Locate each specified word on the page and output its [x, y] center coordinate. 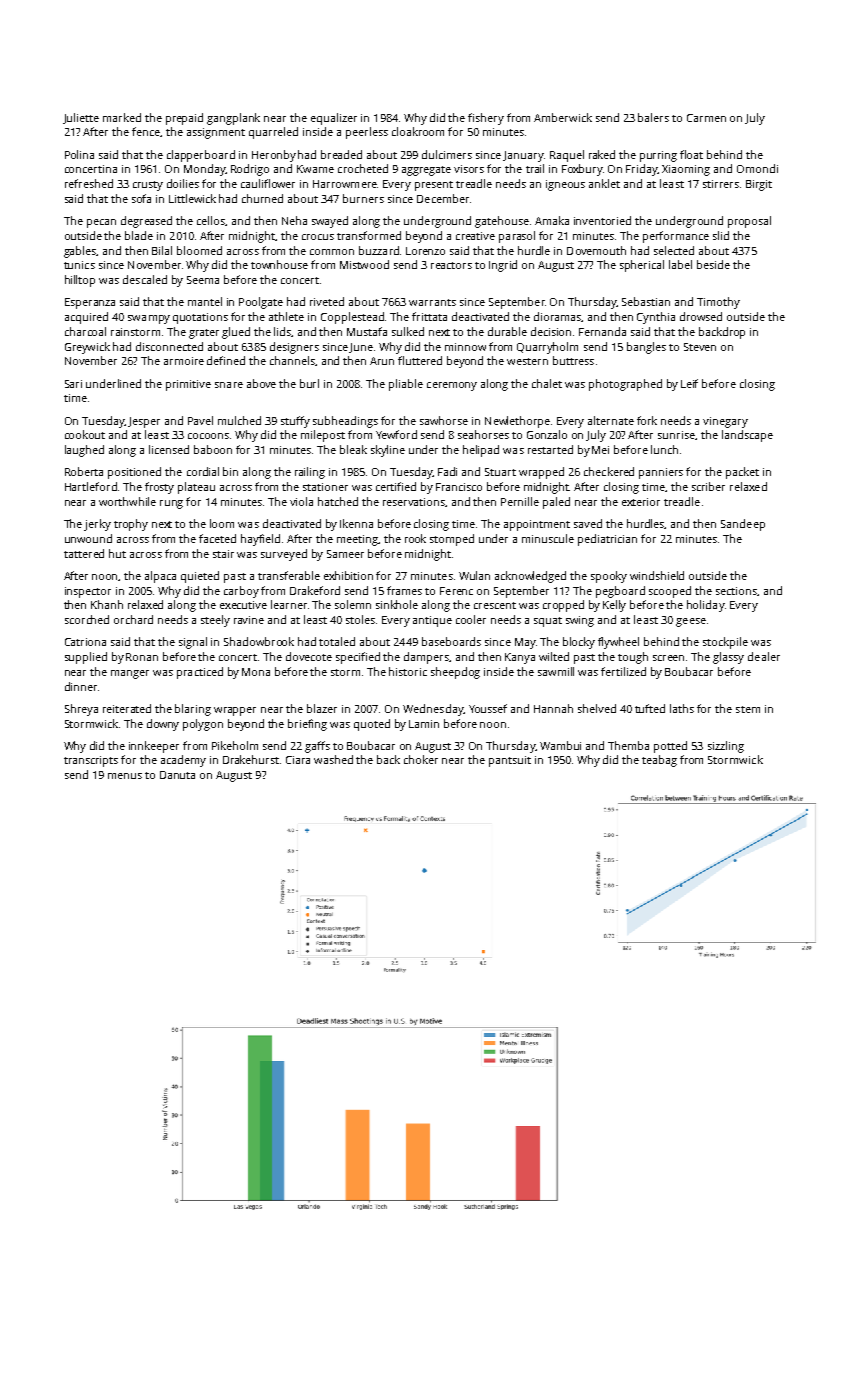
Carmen [706, 118]
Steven [700, 347]
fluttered [420, 360]
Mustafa [367, 331]
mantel [205, 301]
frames [404, 590]
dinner [81, 686]
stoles [360, 619]
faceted [217, 538]
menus [125, 776]
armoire [184, 361]
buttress [573, 360]
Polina [79, 154]
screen [668, 658]
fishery [486, 119]
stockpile [725, 643]
